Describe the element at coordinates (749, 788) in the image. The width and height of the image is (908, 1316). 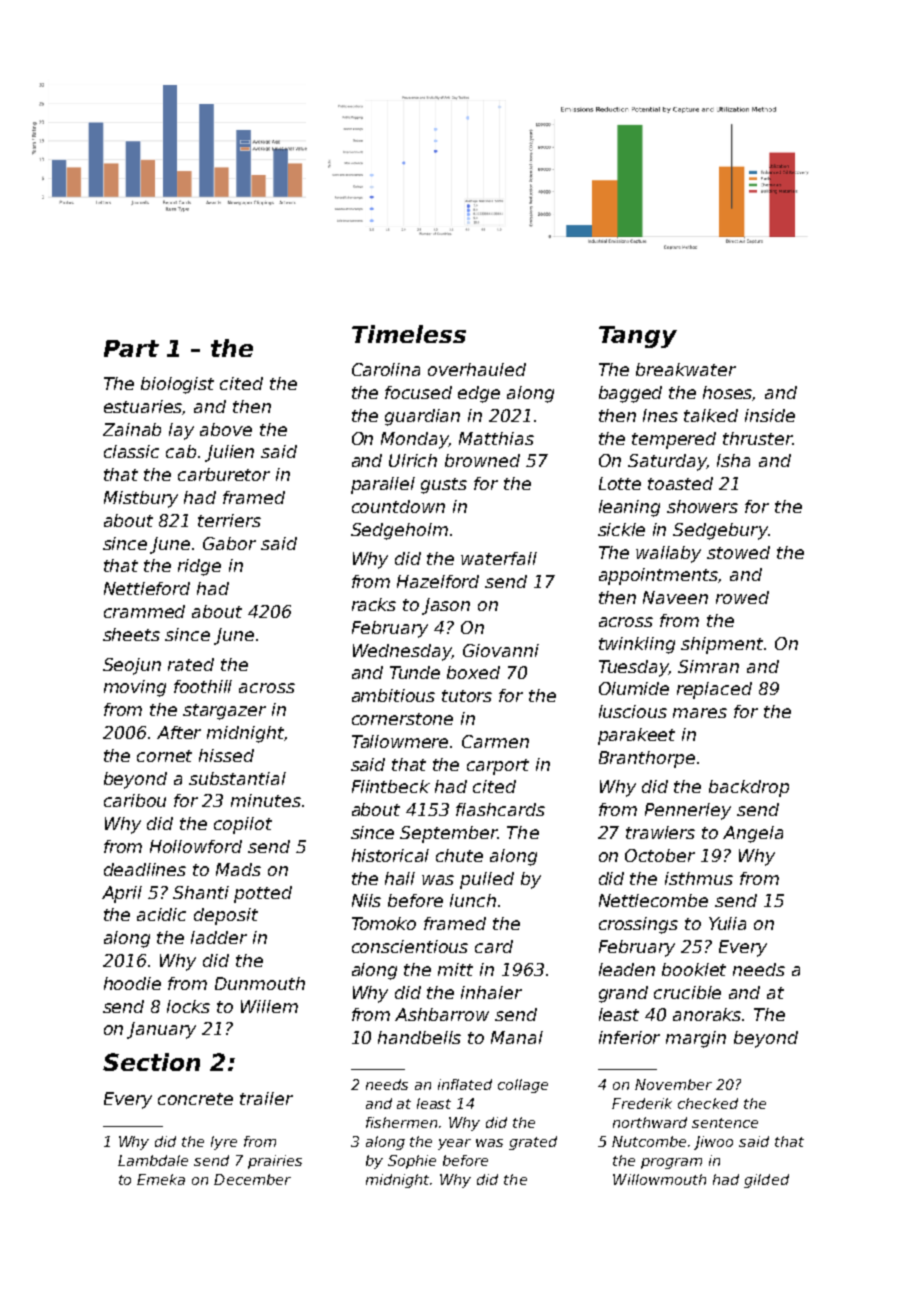
I see `backdrop` at that location.
